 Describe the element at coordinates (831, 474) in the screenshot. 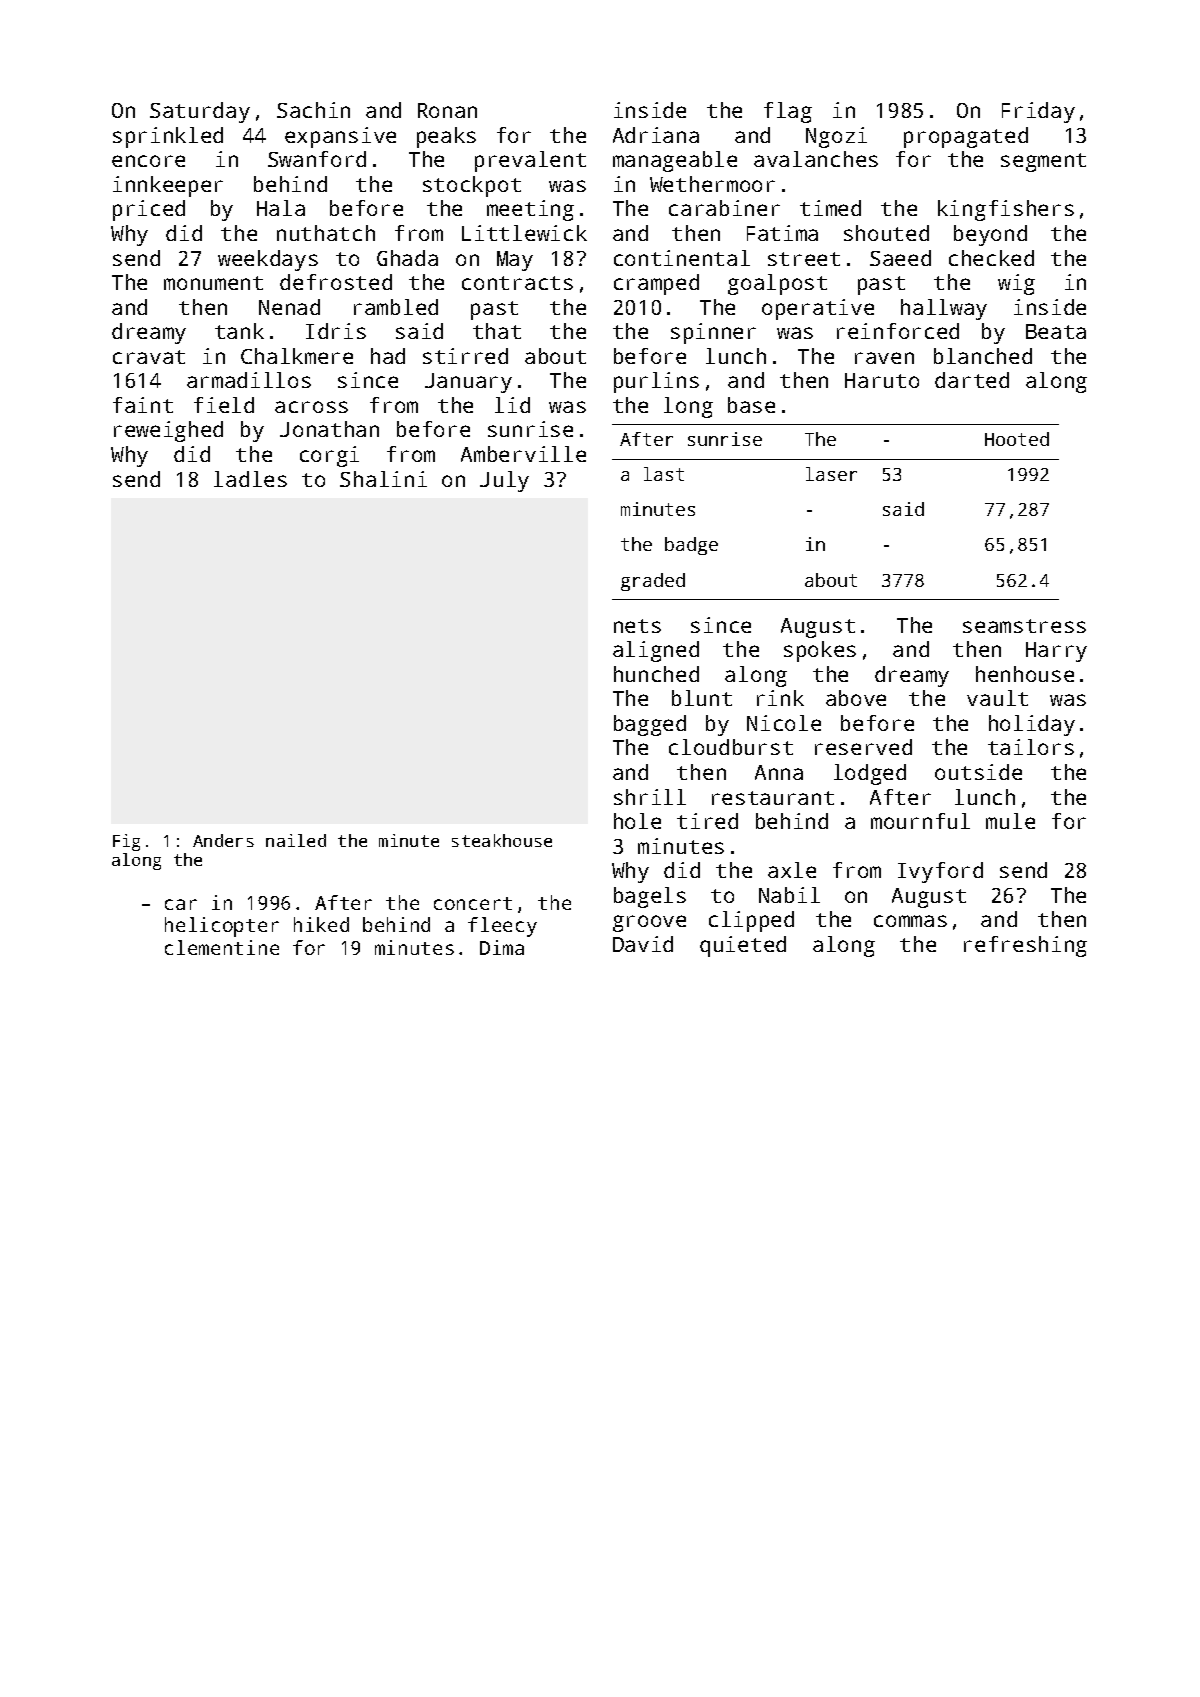

I see `laser` at that location.
